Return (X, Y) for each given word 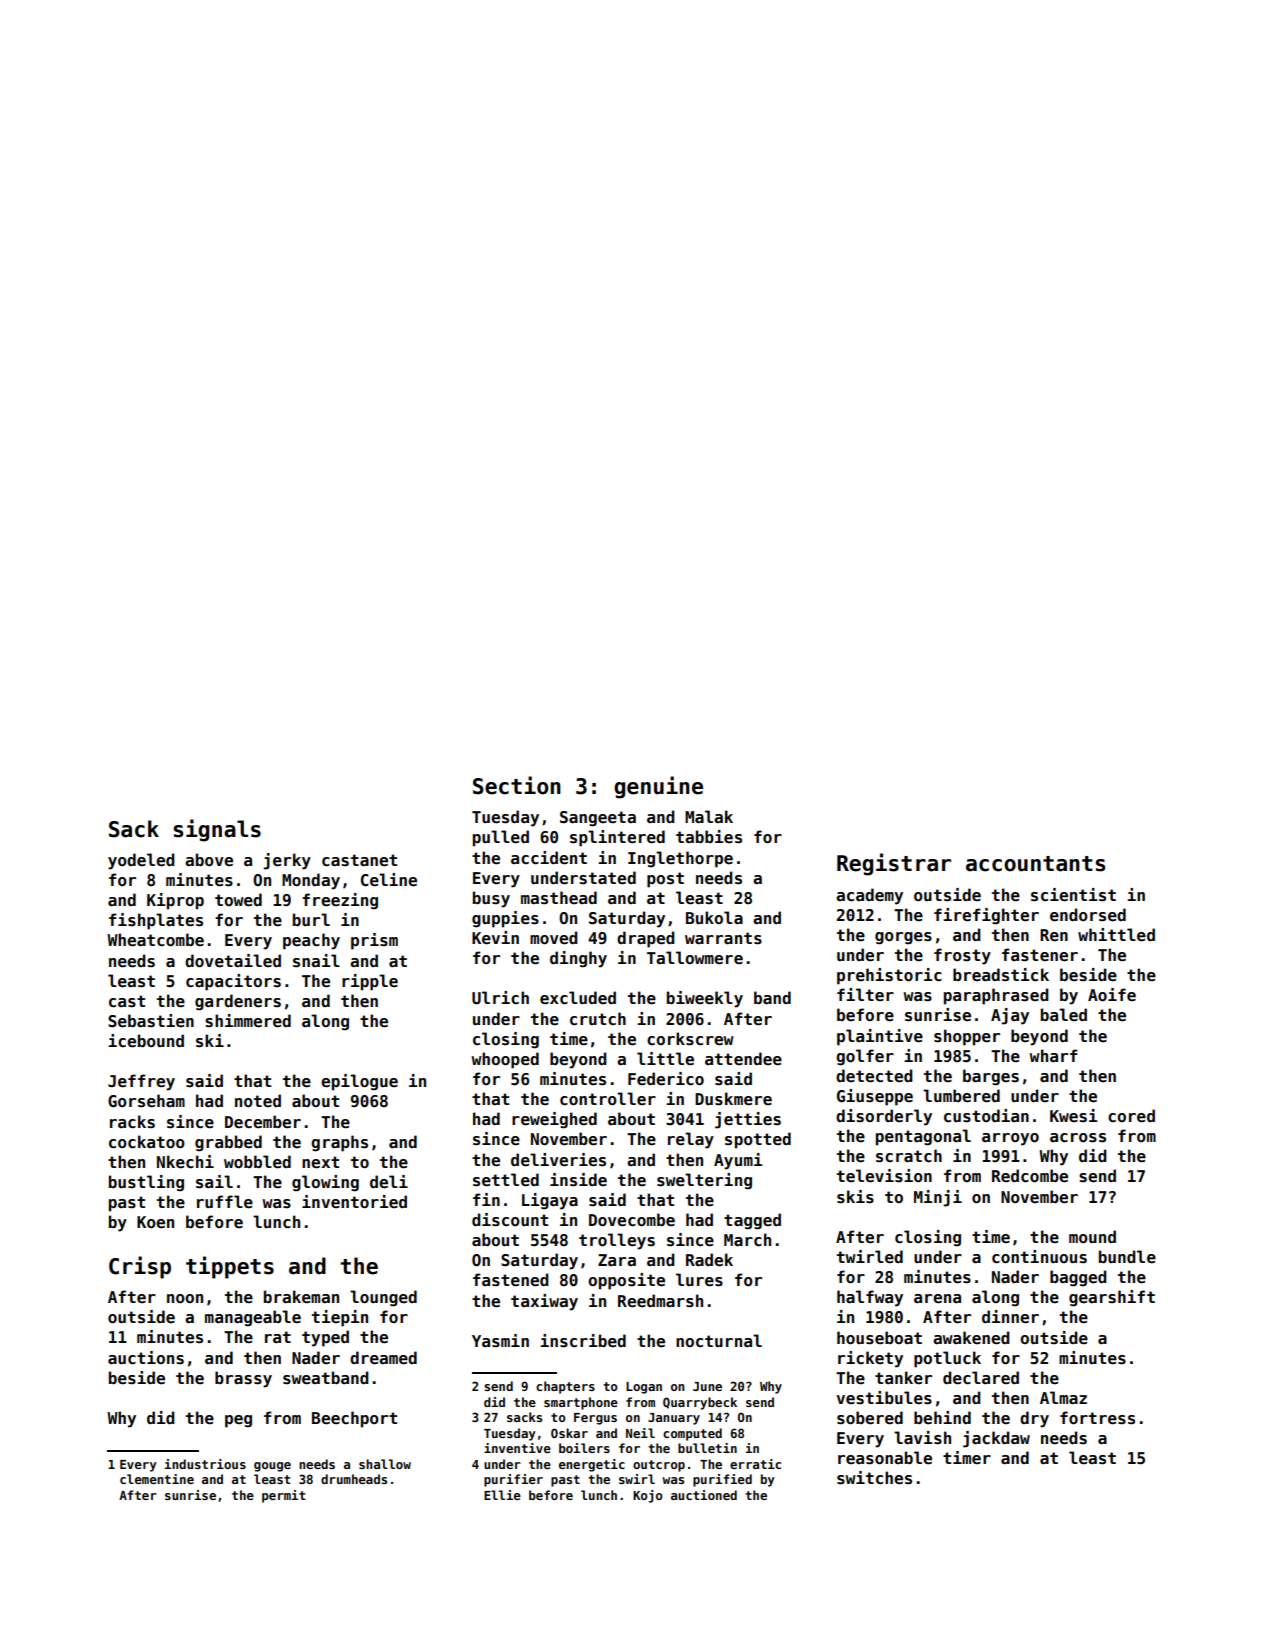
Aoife (1112, 995)
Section (517, 785)
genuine (658, 787)
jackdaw (996, 1439)
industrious (205, 1464)
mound (1092, 1236)
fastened (511, 1280)
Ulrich (500, 998)
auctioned (704, 1495)
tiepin (340, 1318)
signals (217, 830)
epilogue (359, 1082)
